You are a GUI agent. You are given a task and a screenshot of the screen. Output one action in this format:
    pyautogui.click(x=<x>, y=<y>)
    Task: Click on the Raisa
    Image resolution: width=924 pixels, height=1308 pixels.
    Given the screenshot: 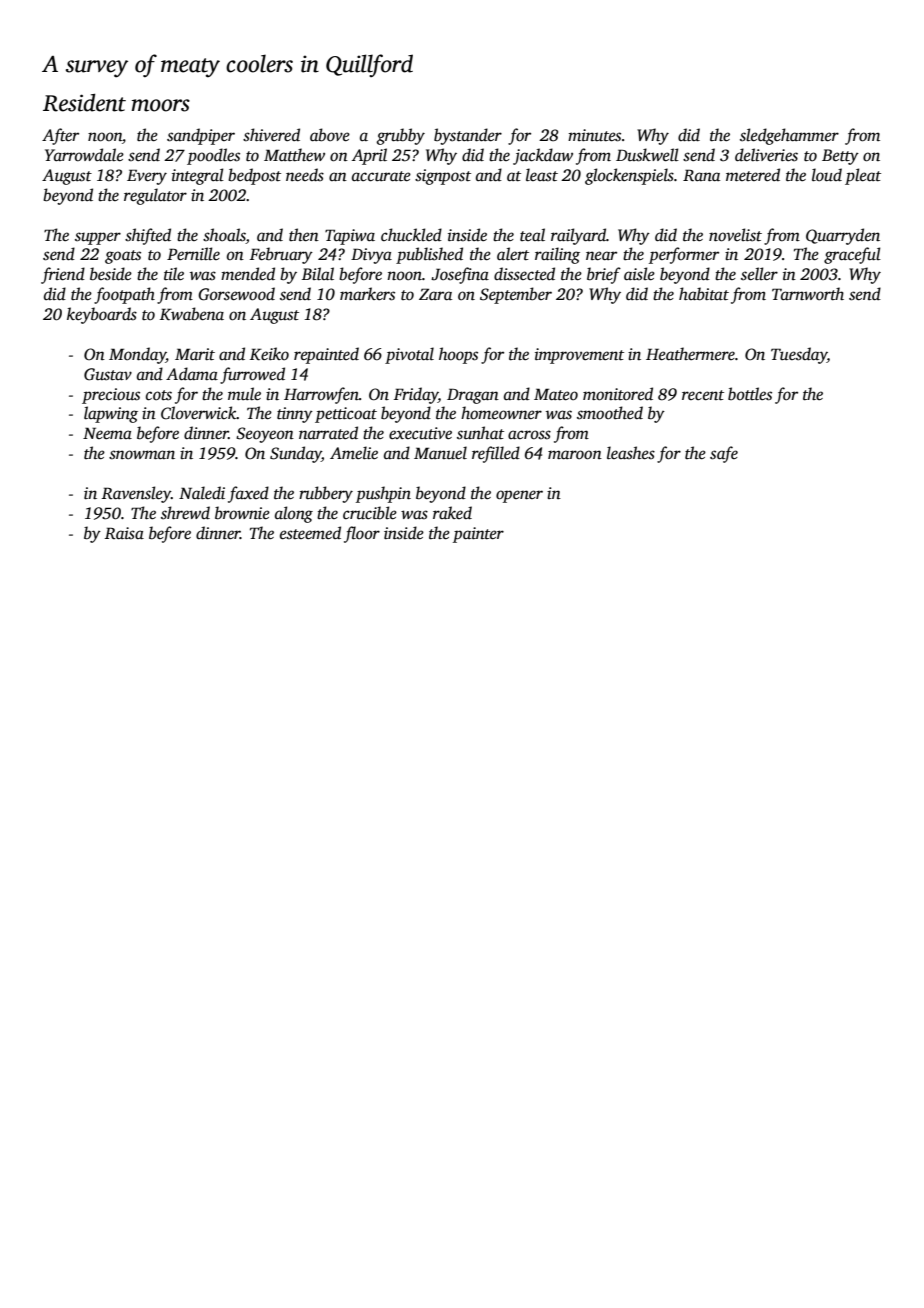 What is the action you would take?
    pyautogui.click(x=124, y=533)
